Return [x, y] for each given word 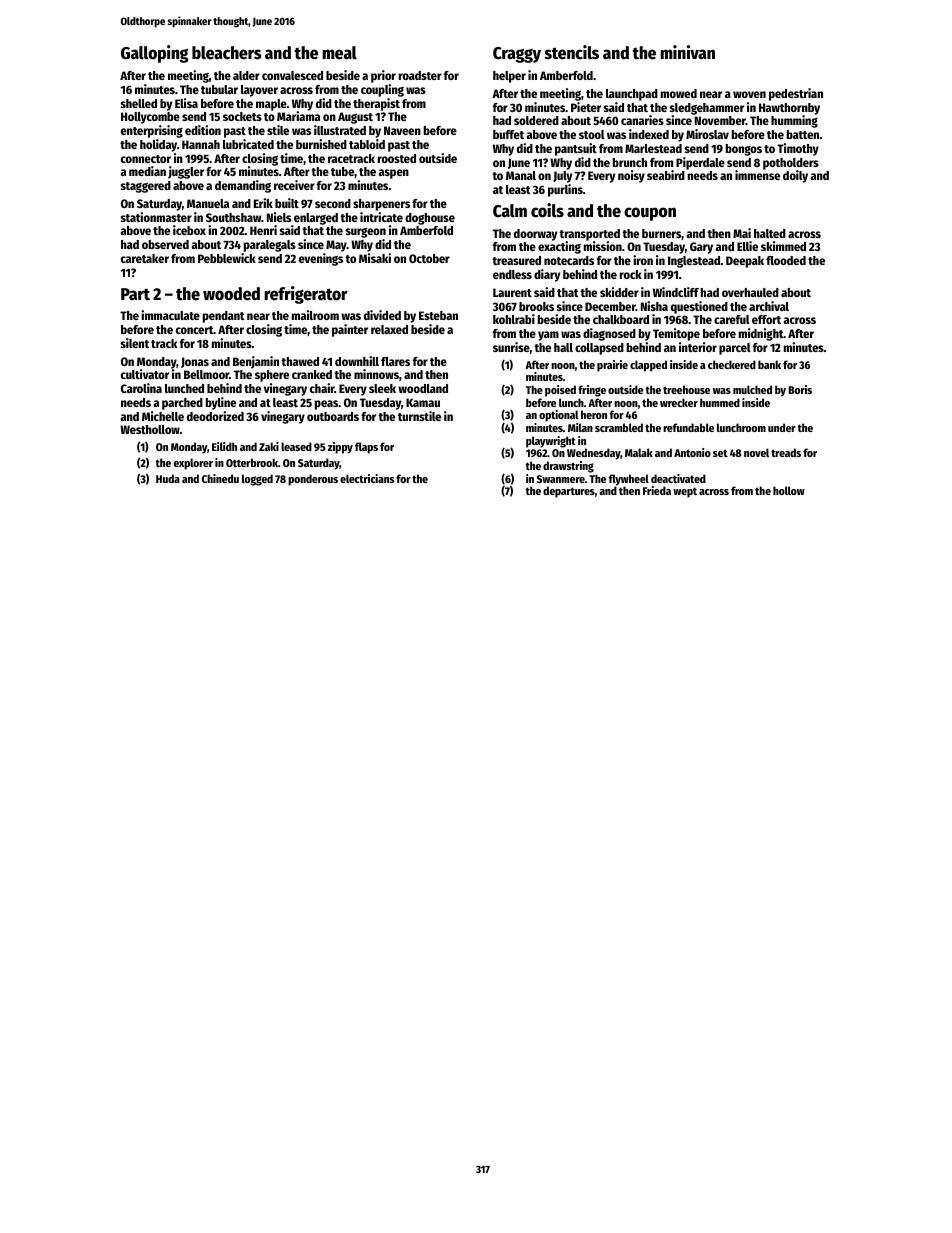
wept [685, 492]
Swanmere [561, 479]
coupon [650, 214]
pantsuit [576, 149]
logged [257, 480]
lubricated [248, 144]
